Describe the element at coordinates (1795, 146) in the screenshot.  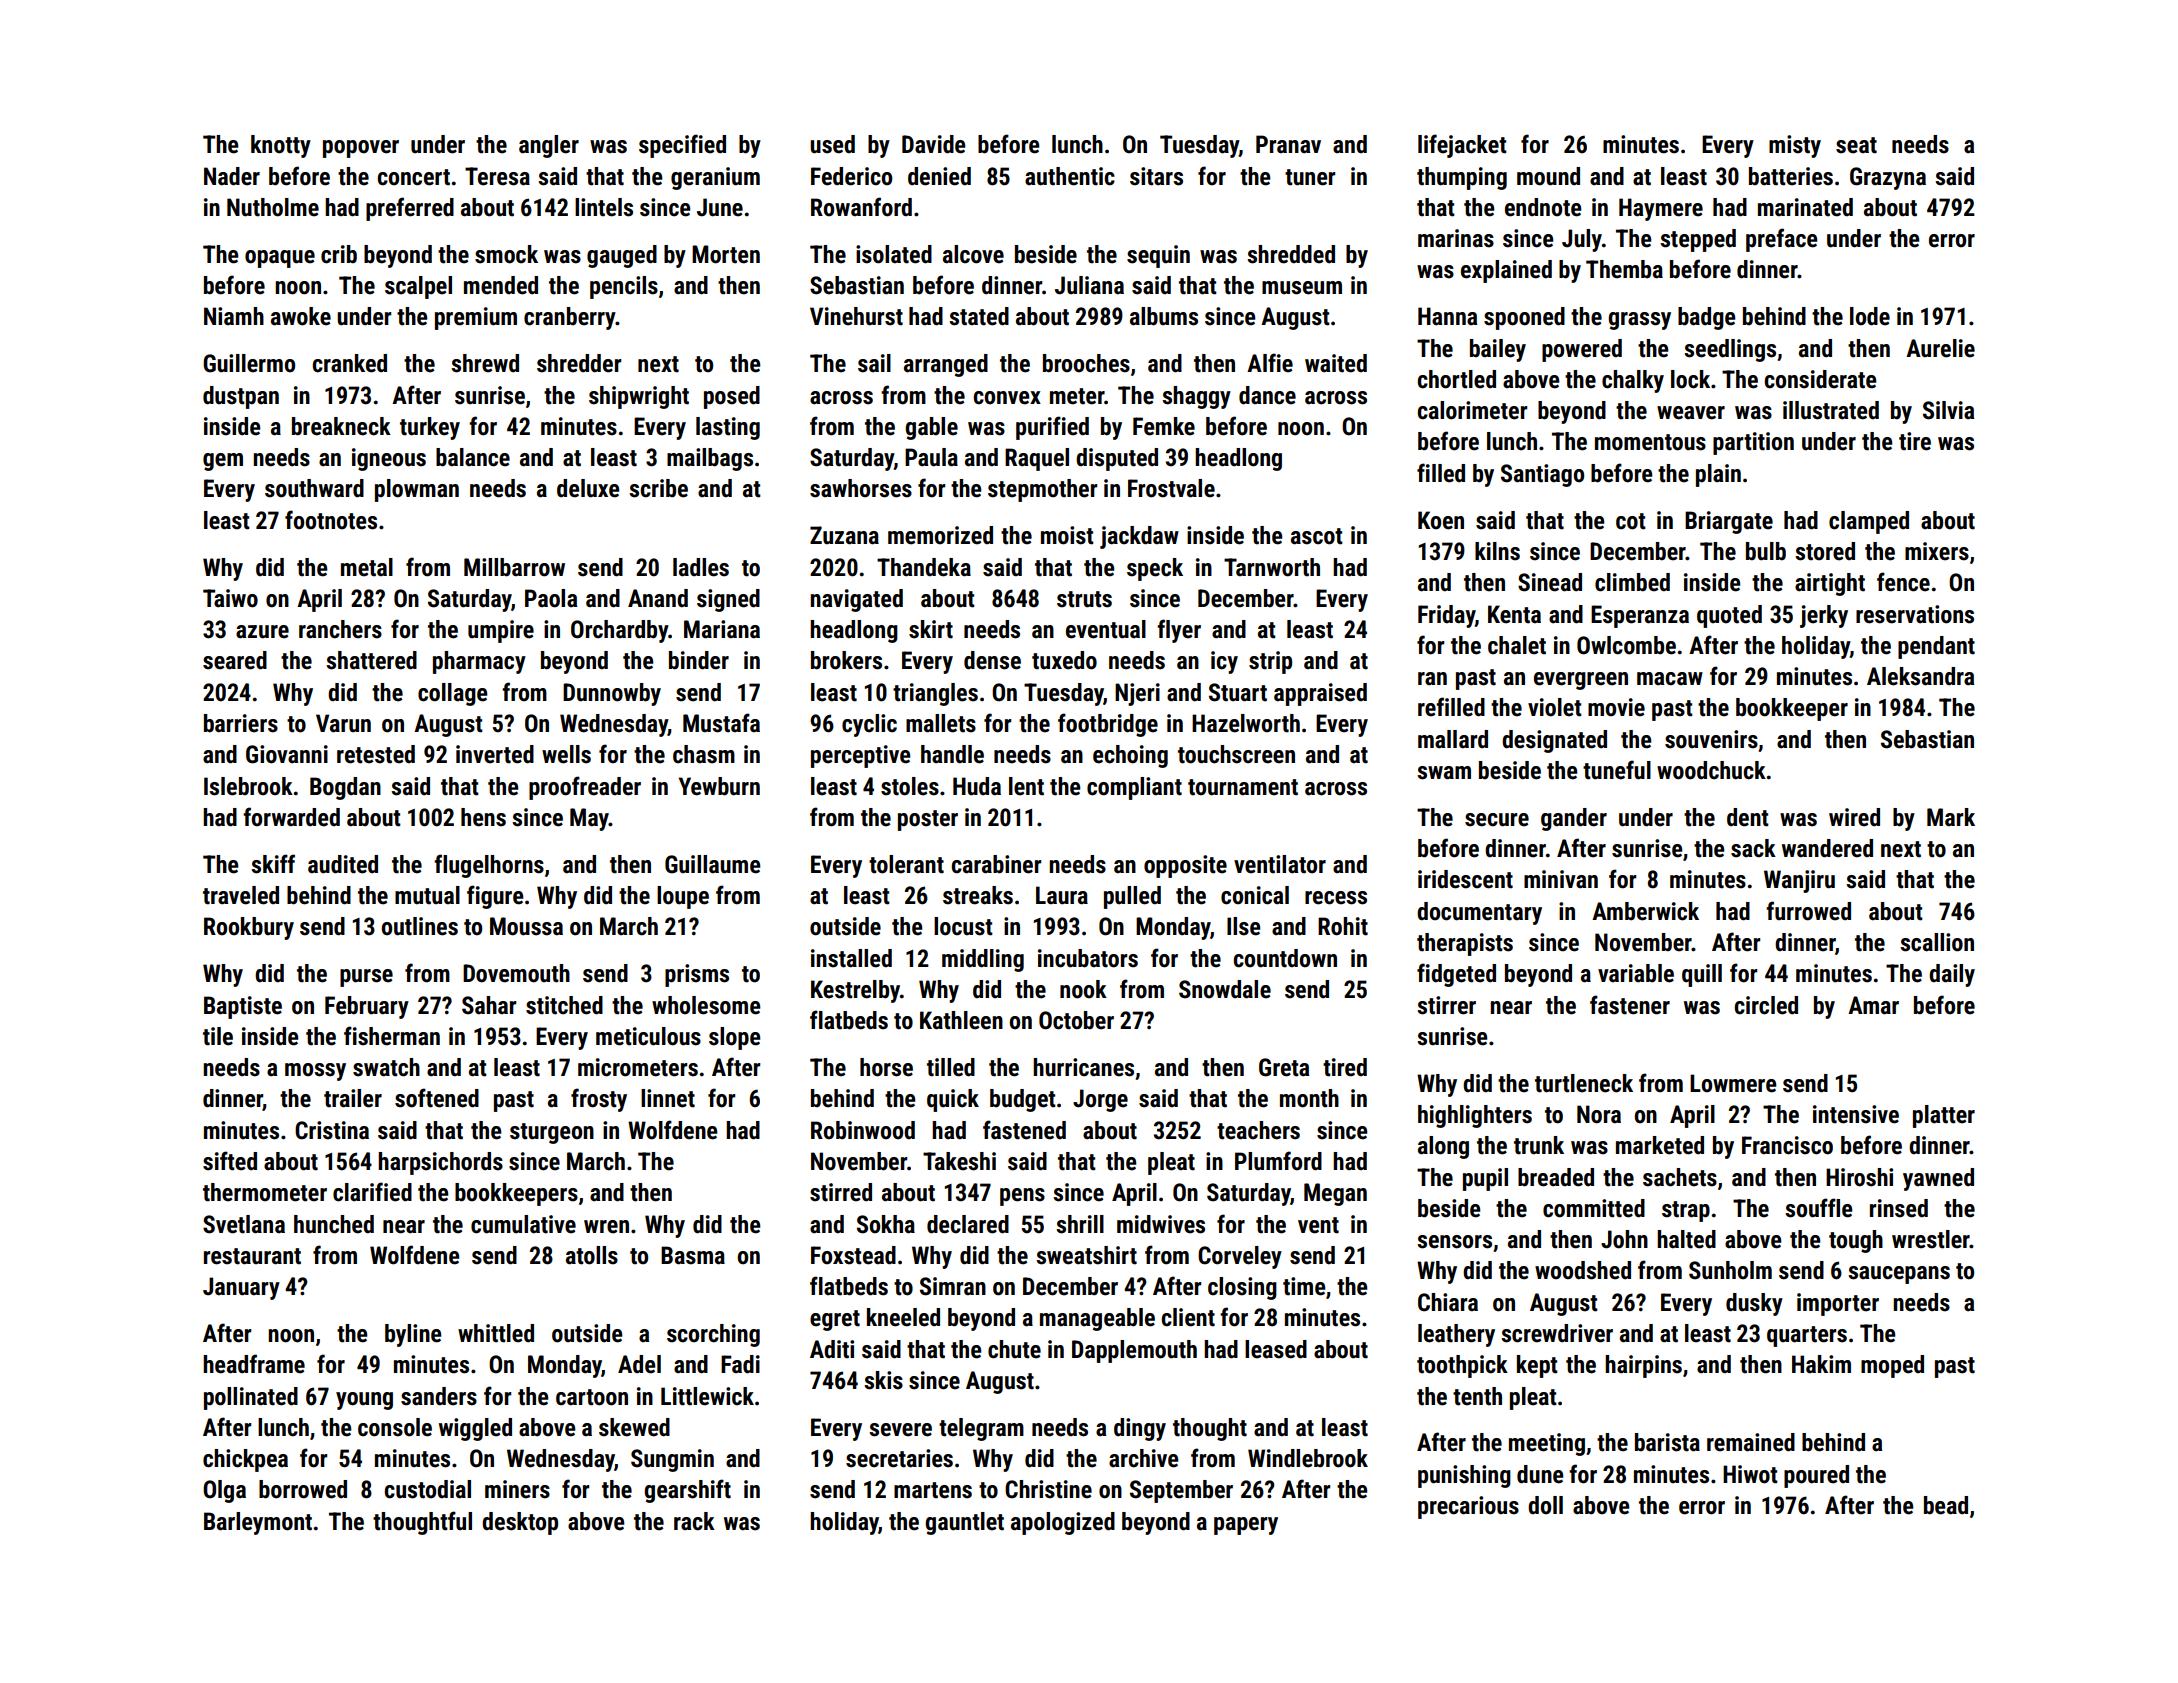
I see `misty` at that location.
